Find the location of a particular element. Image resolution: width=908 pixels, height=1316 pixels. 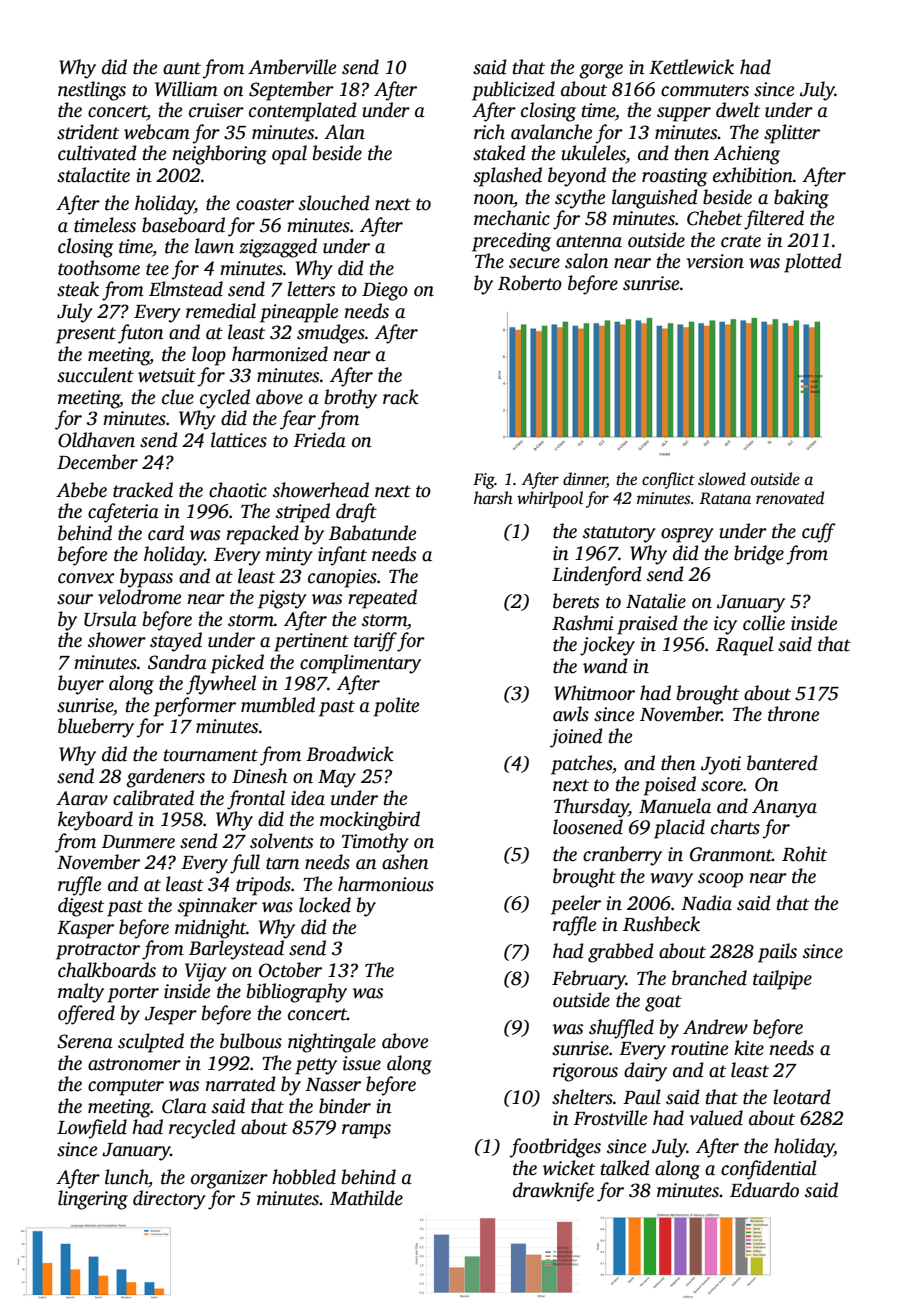

Amberville is located at coordinates (292, 67).
